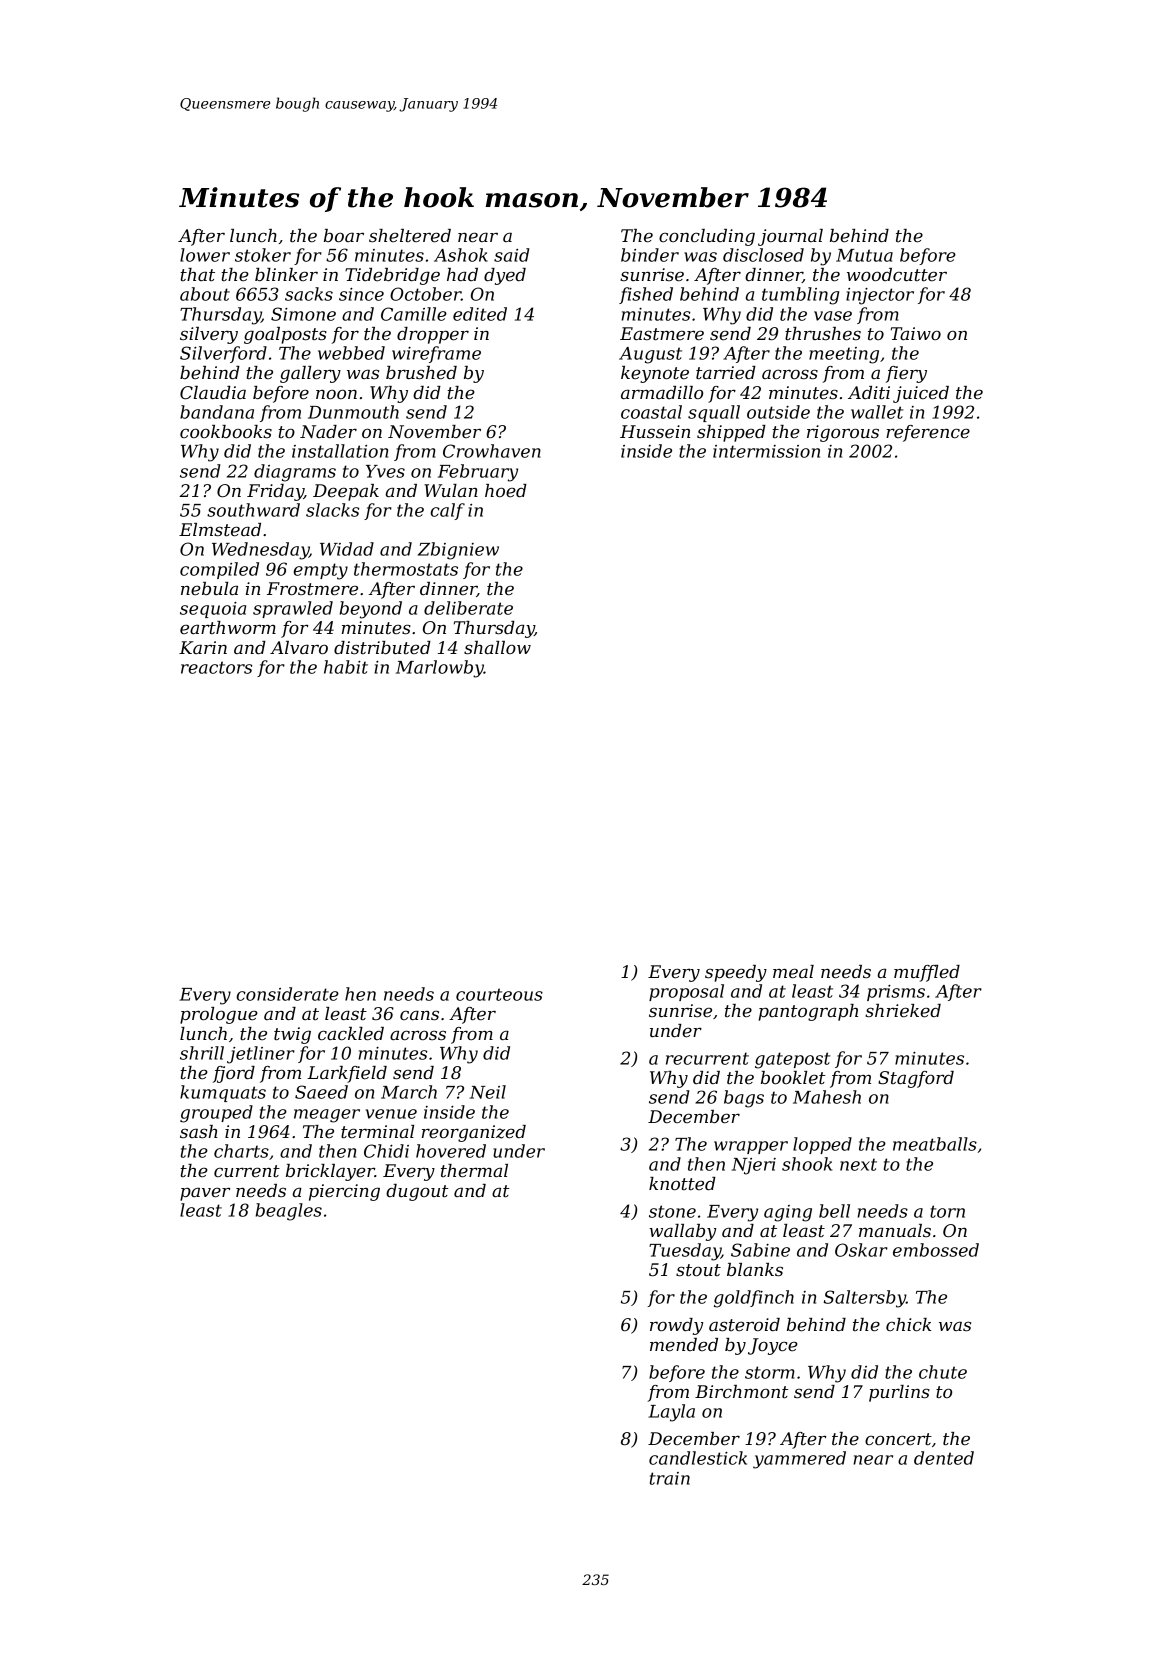 The width and height of the page is (1165, 1654). I want to click on dented, so click(944, 1458).
